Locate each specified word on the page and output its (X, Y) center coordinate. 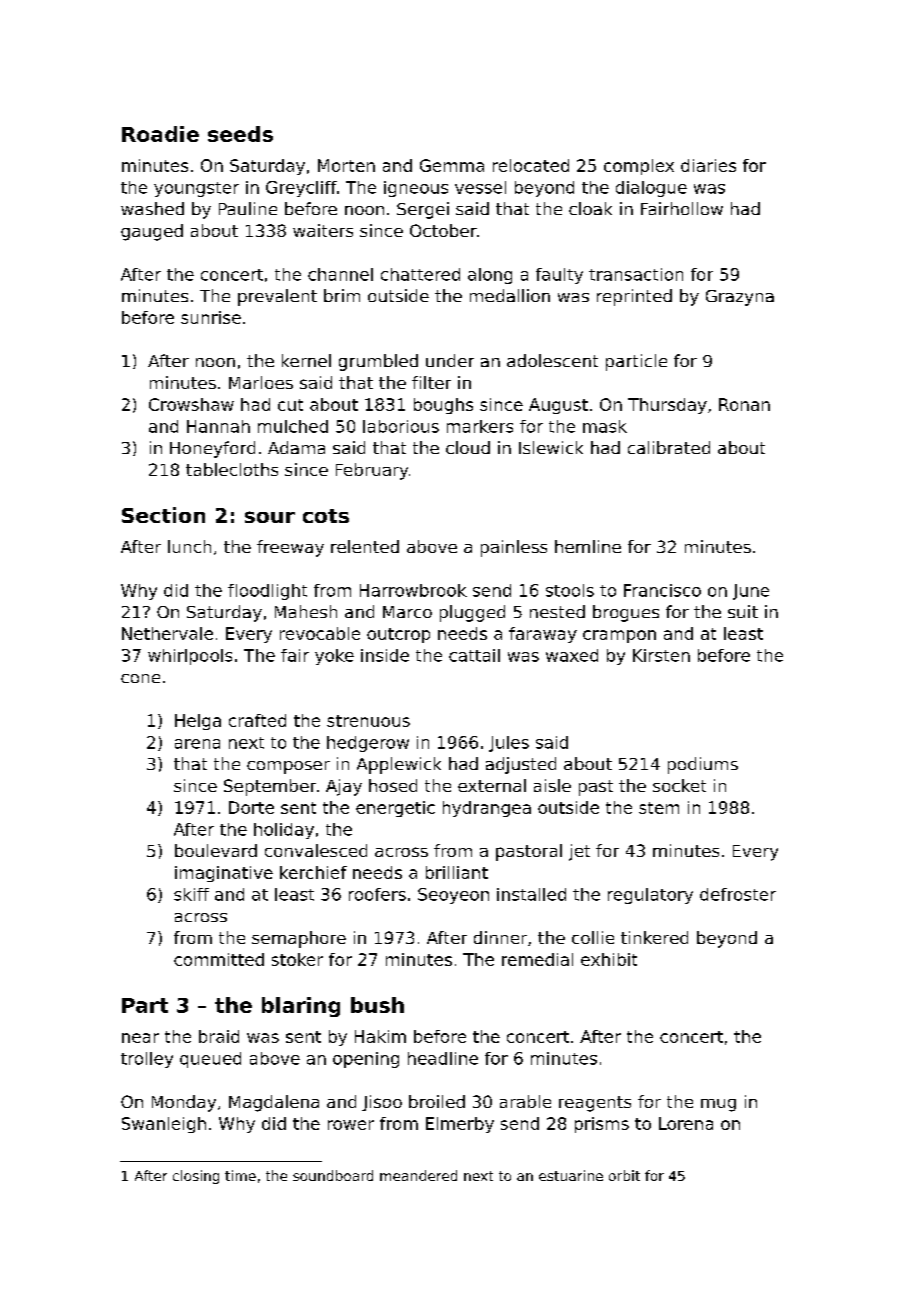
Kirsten (661, 655)
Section (163, 515)
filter (431, 382)
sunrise (211, 317)
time (240, 1175)
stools (570, 590)
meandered (418, 1175)
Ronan (744, 404)
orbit (624, 1175)
